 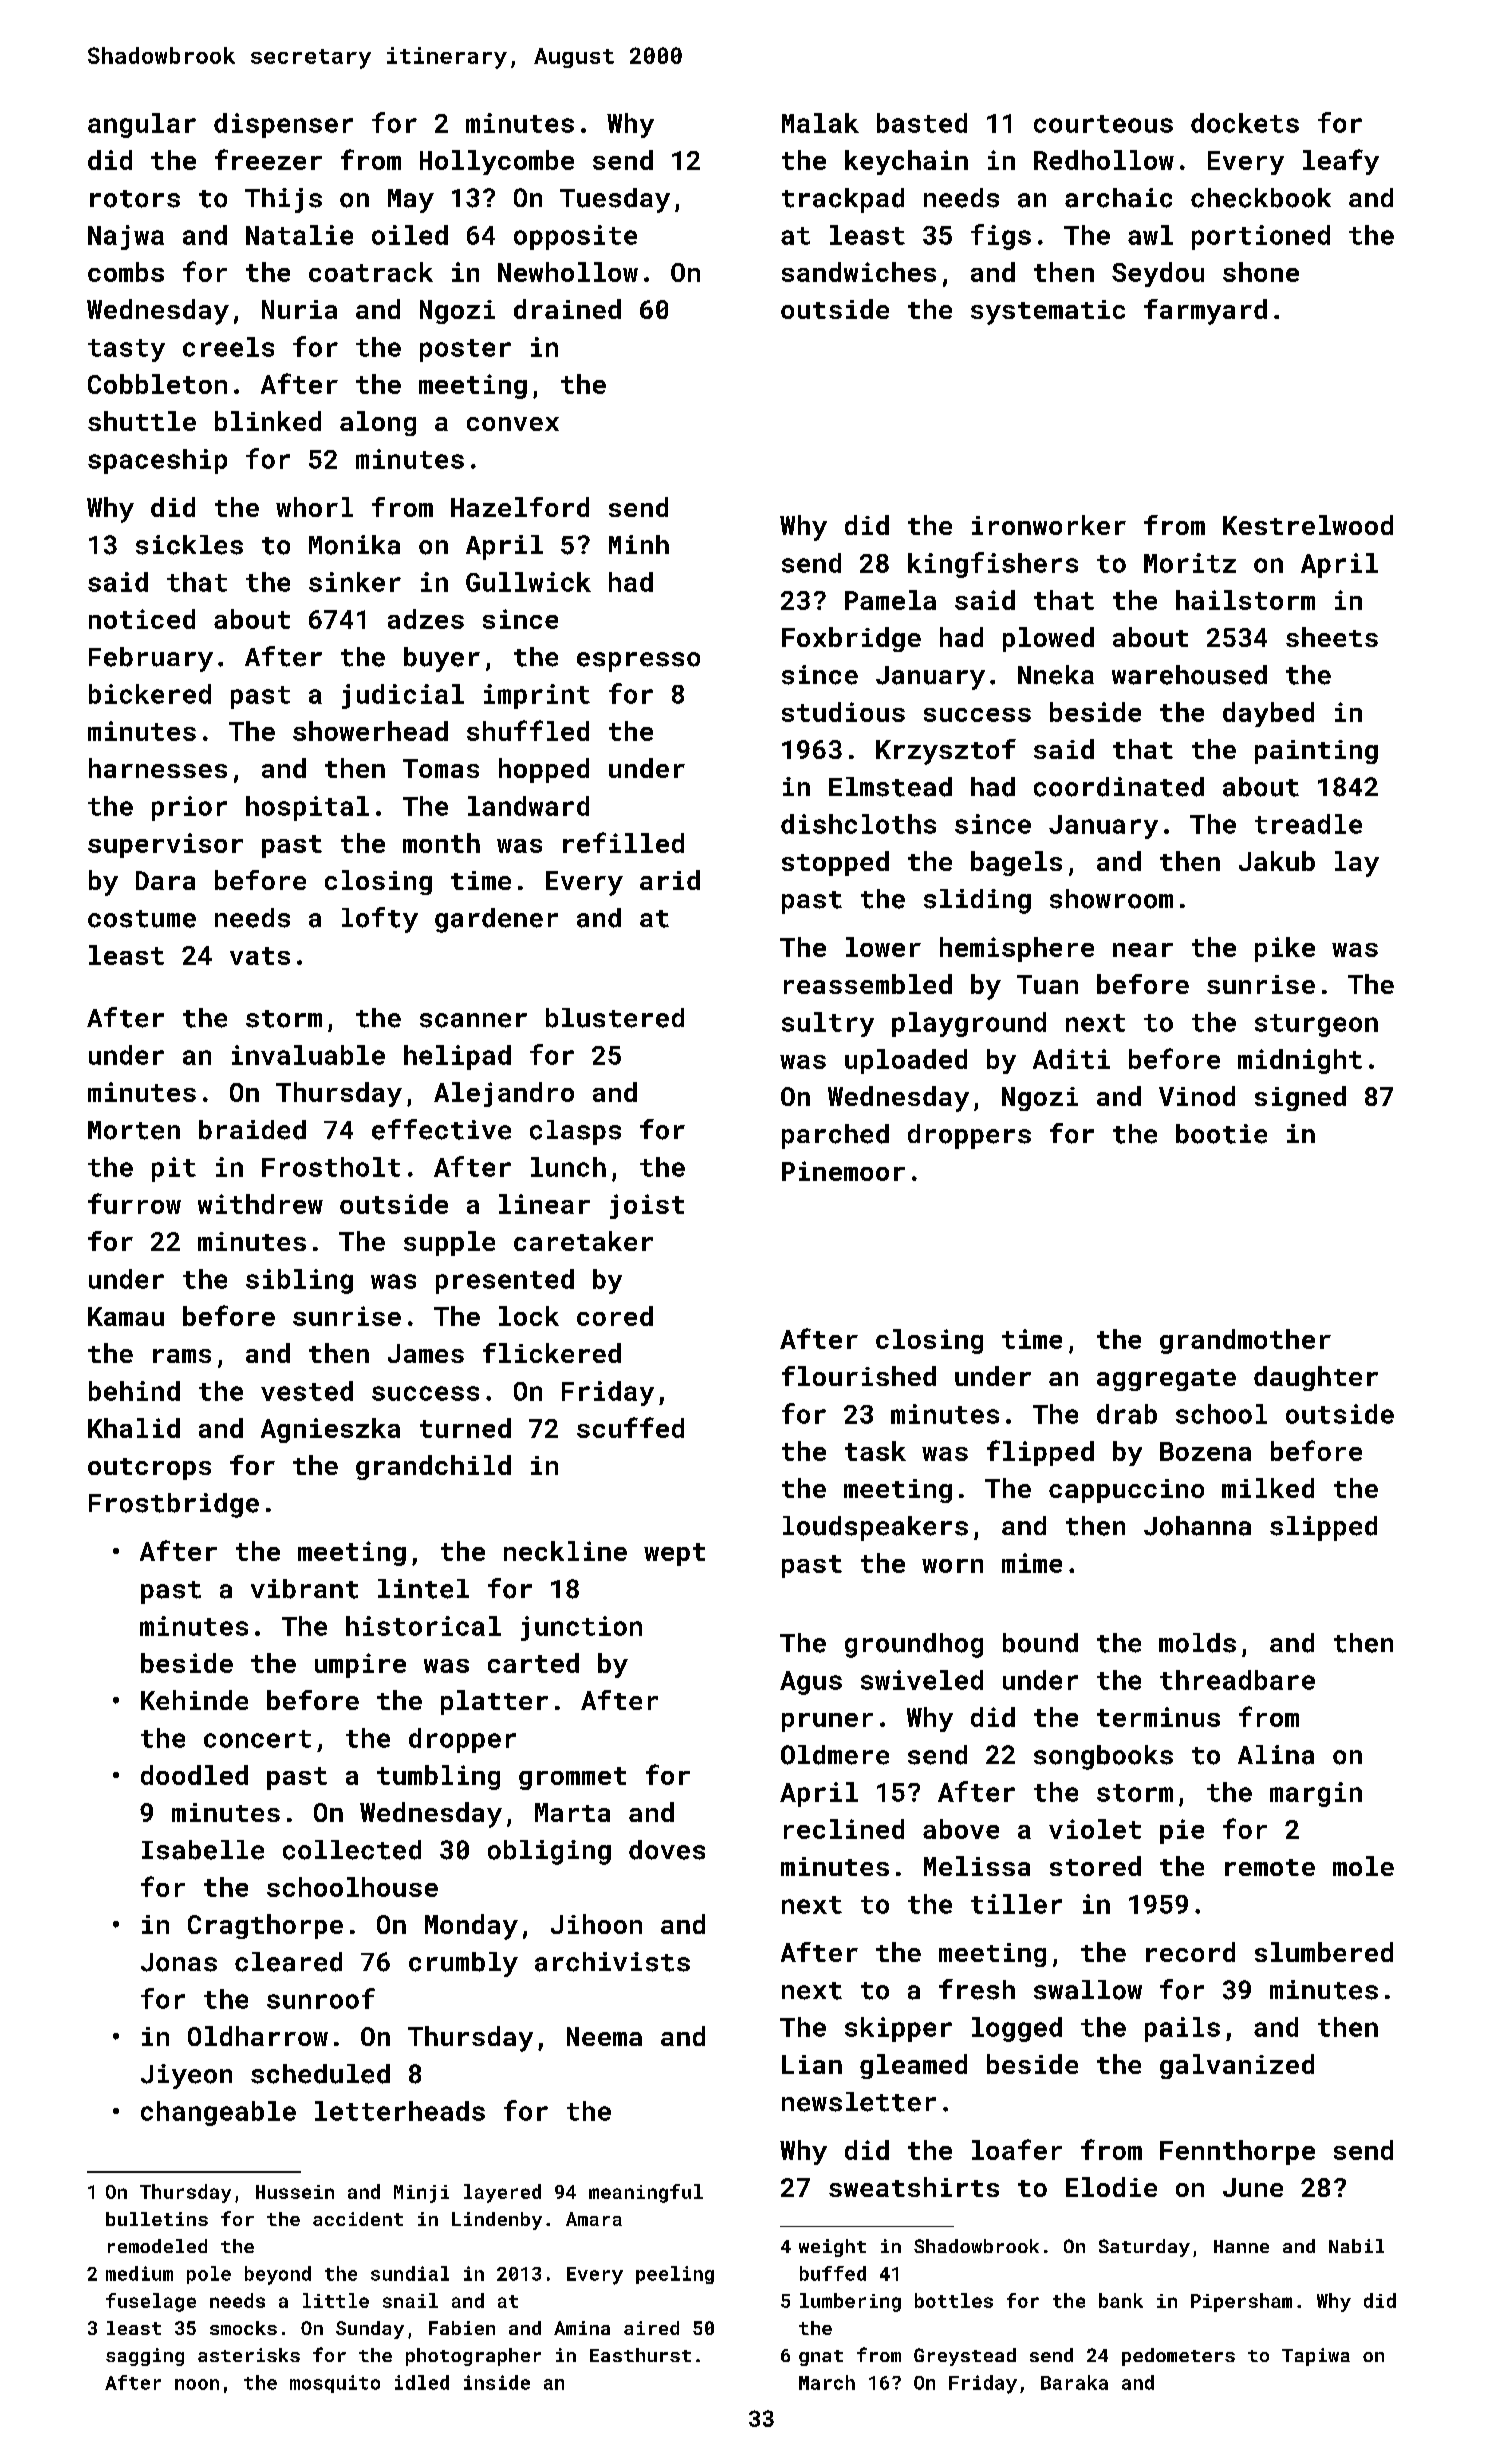 What do you see at coordinates (135, 199) in the image?
I see `rotors` at bounding box center [135, 199].
